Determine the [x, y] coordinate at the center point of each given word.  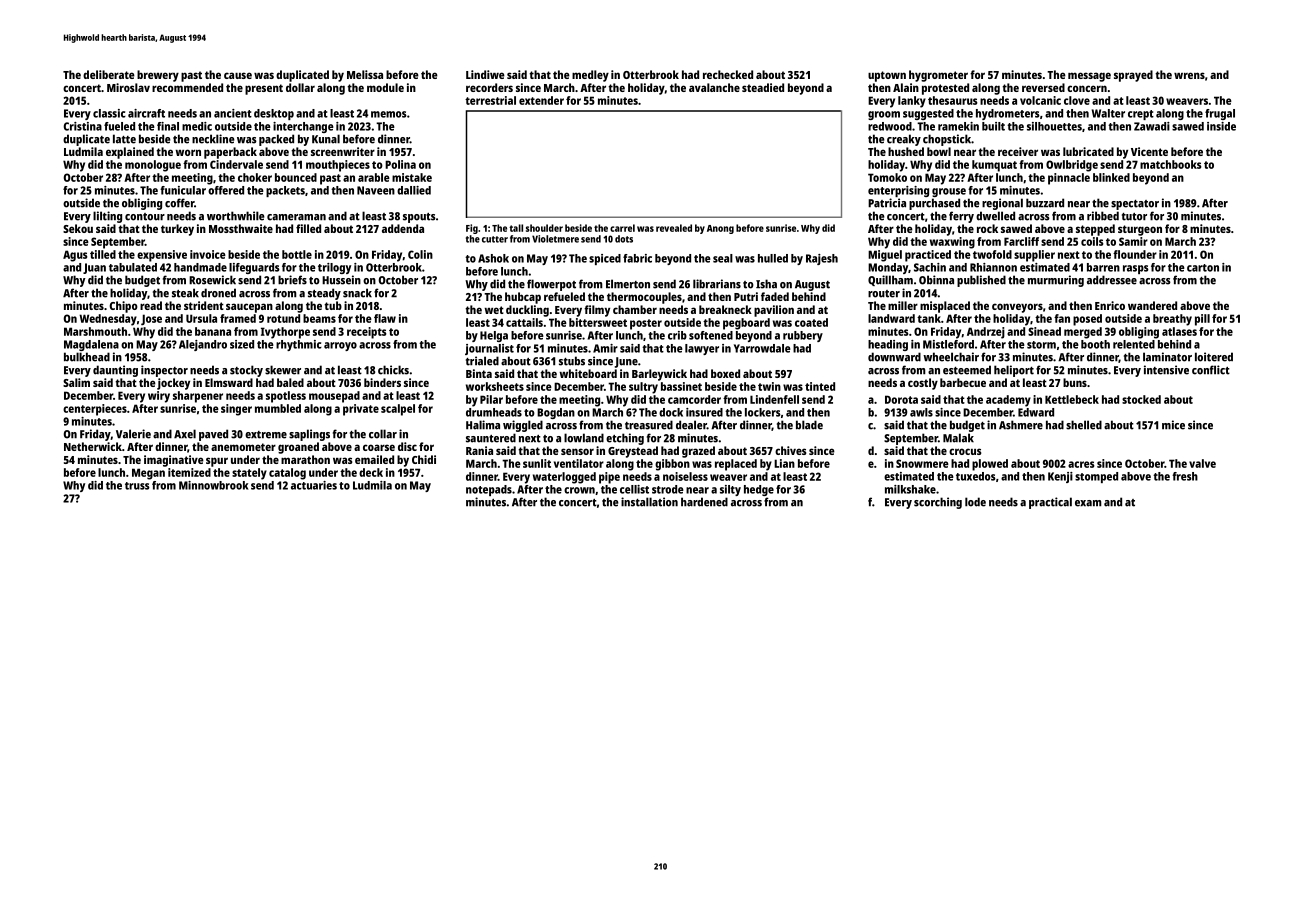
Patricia [887, 203]
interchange [303, 127]
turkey [177, 230]
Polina [400, 164]
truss [137, 486]
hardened [704, 502]
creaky [904, 140]
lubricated [1088, 151]
